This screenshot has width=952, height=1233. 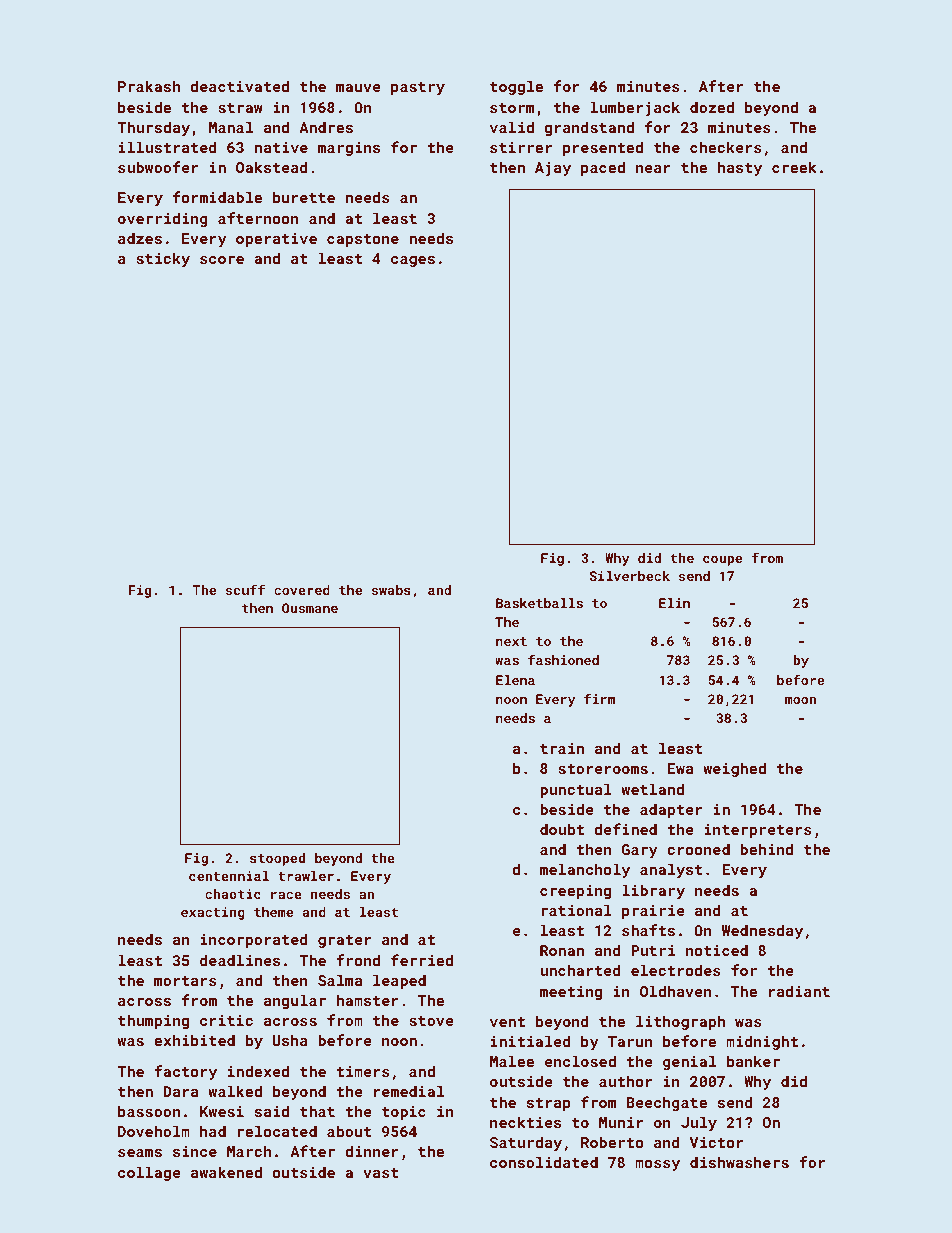 What do you see at coordinates (418, 88) in the screenshot?
I see `pastry` at bounding box center [418, 88].
